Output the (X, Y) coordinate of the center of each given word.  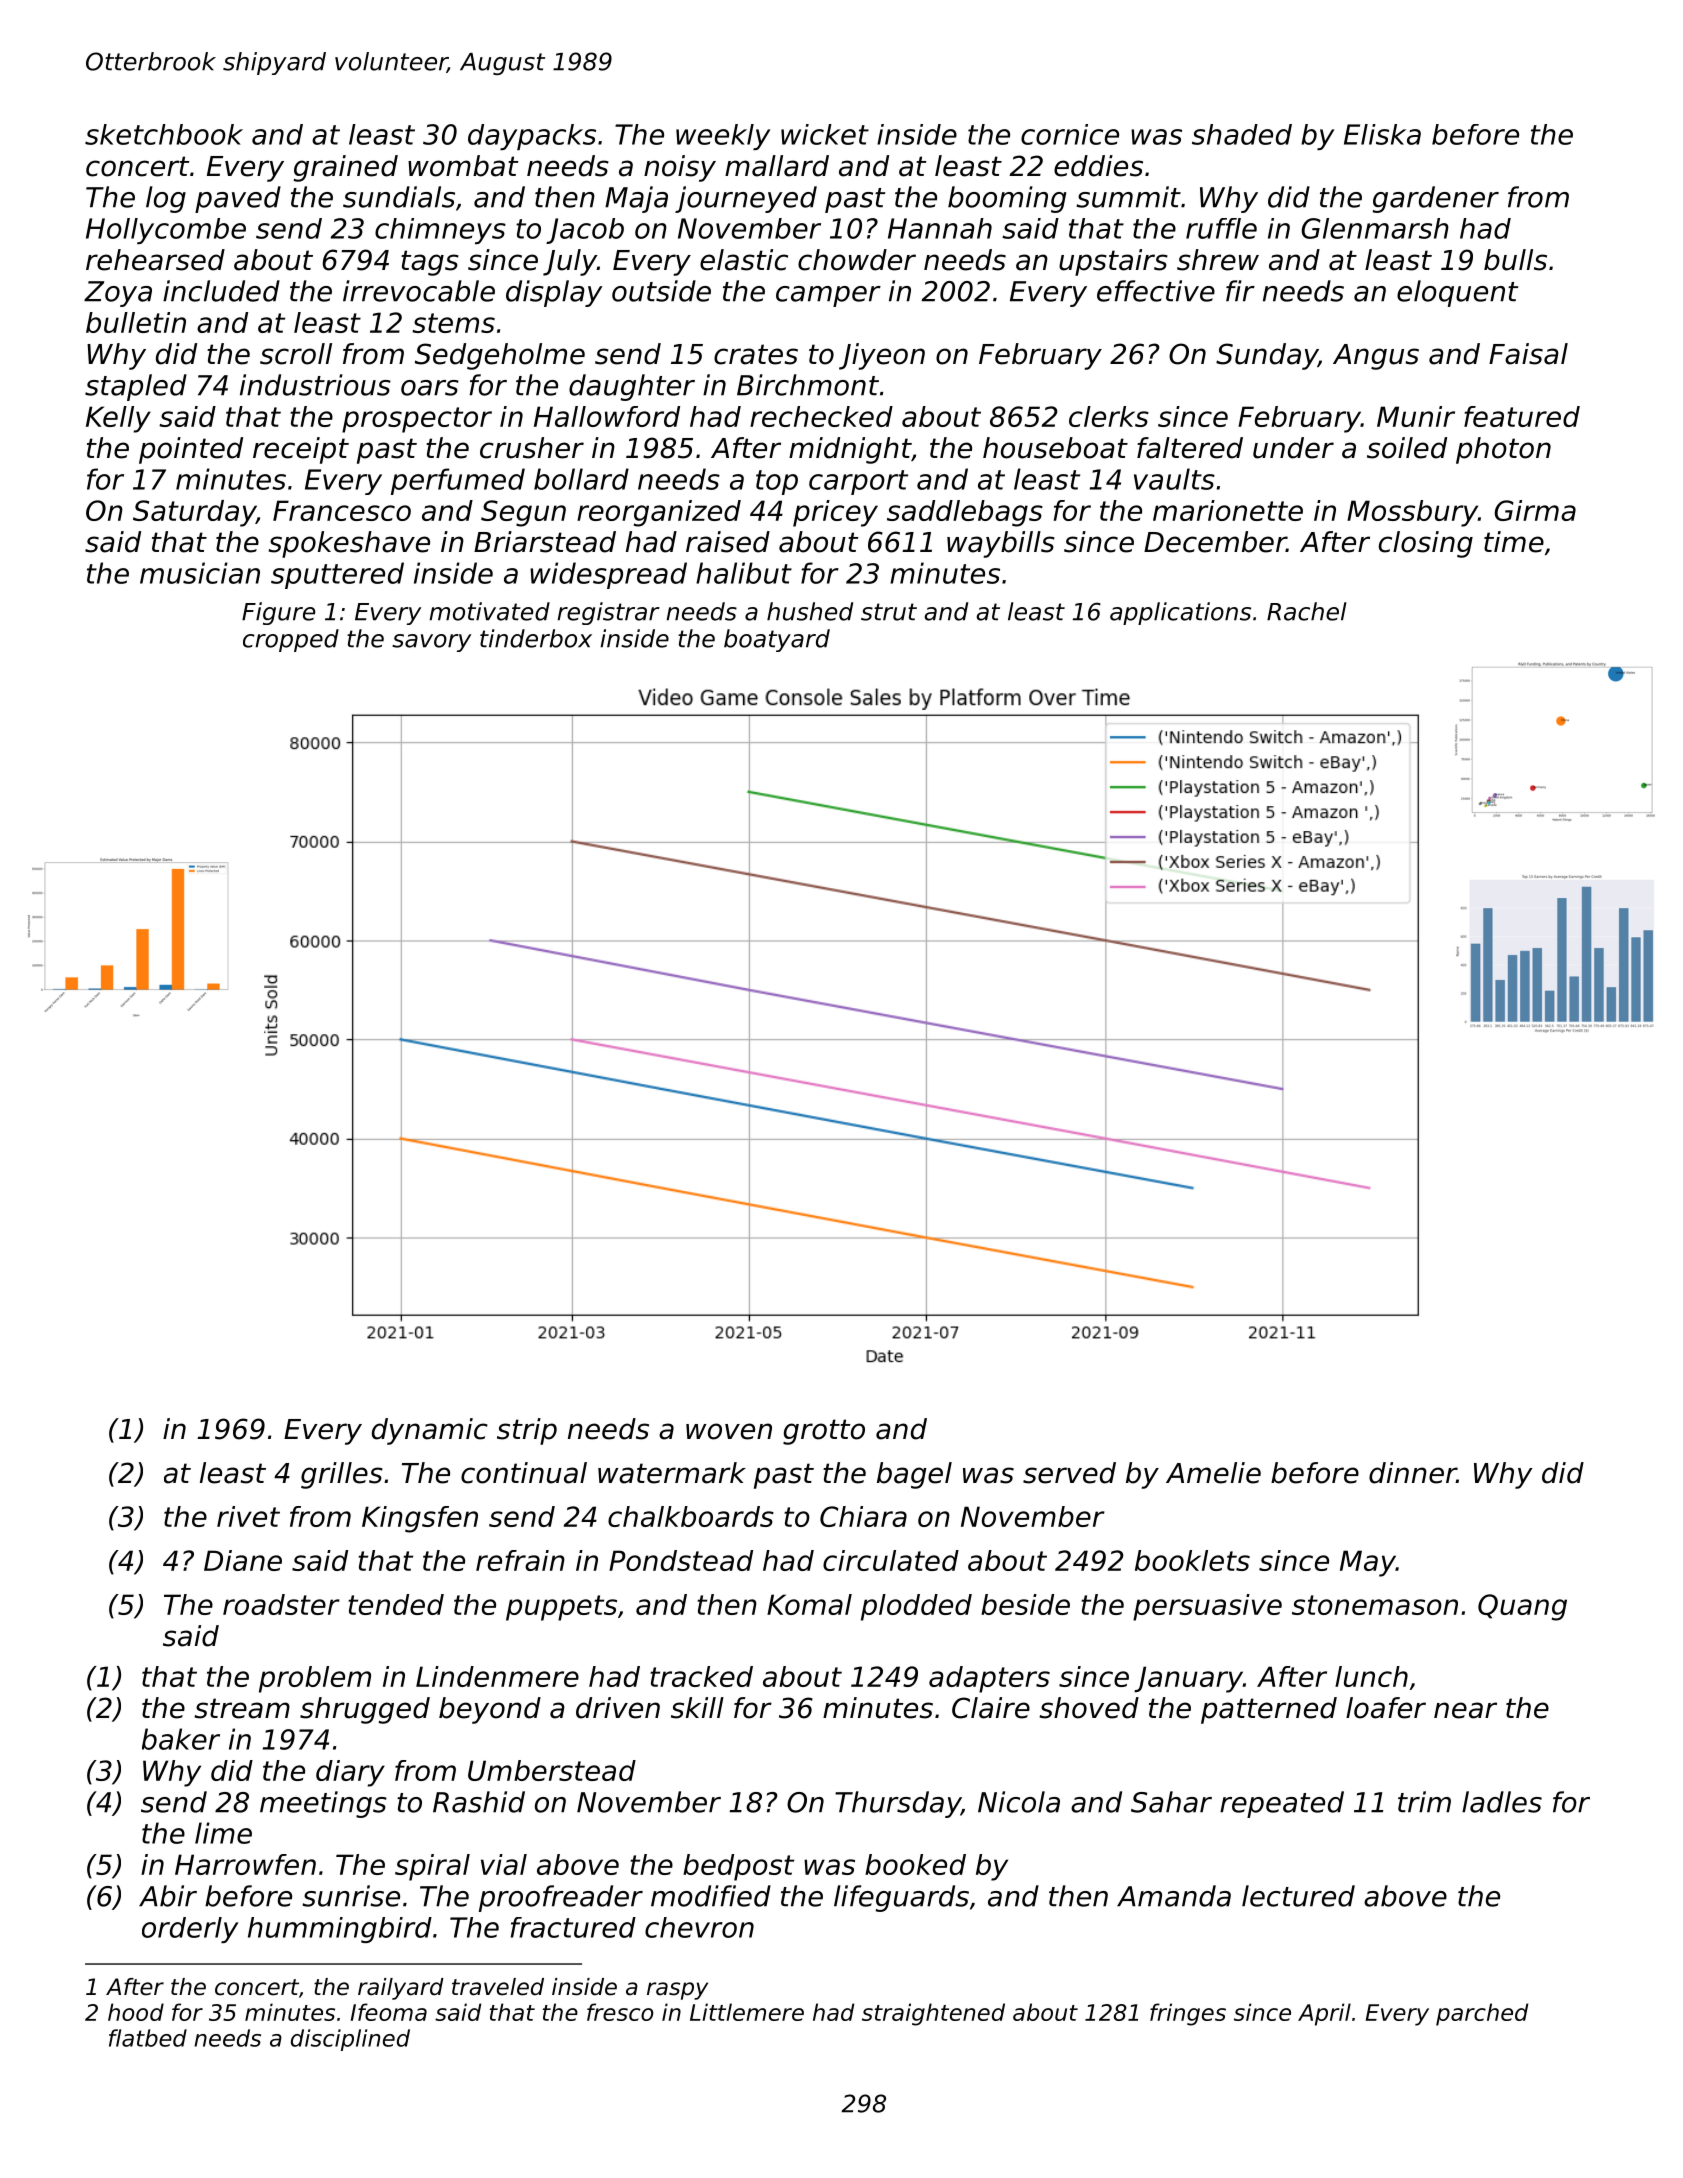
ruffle (1221, 228)
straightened (933, 2014)
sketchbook (164, 134)
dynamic (430, 1431)
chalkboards (691, 1516)
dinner (1413, 1473)
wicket (825, 134)
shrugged (365, 1710)
